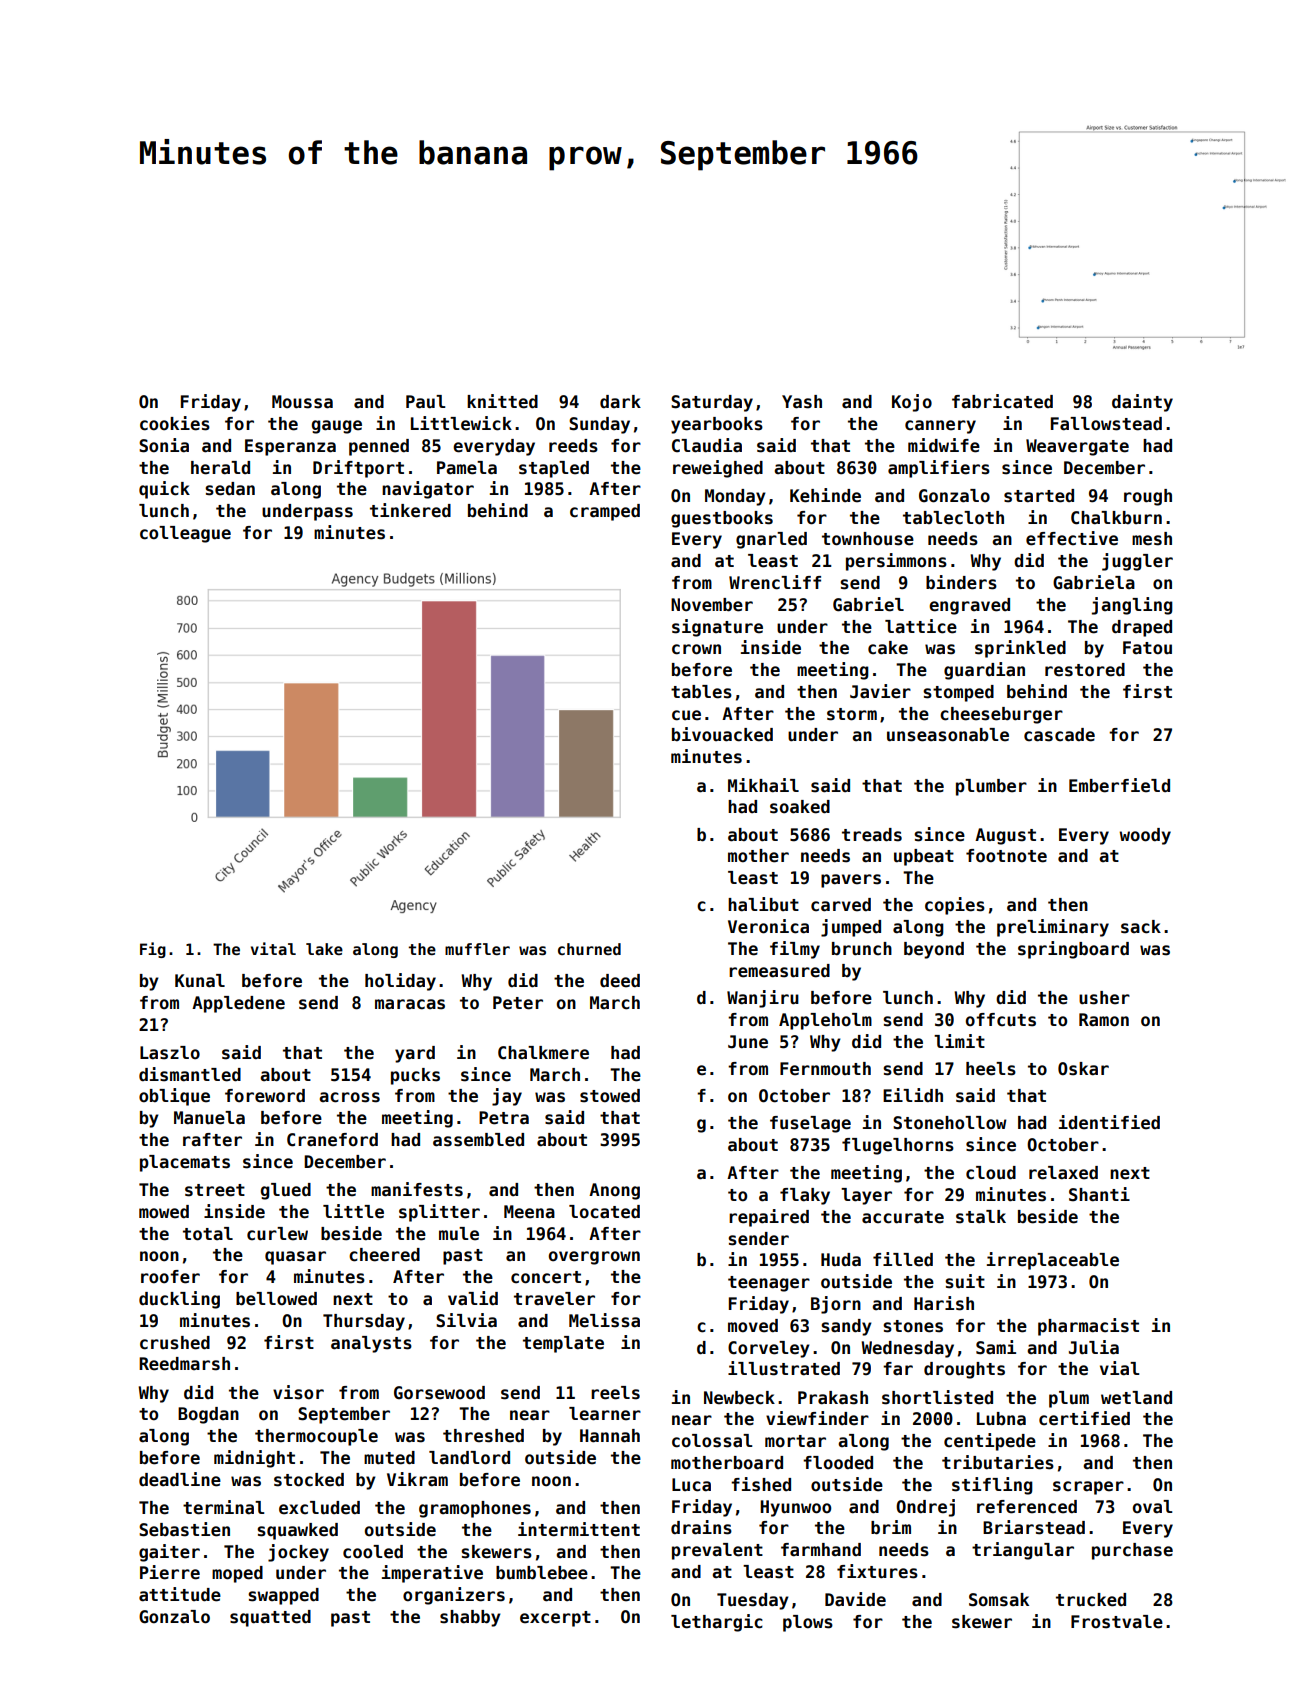 Image resolution: width=1312 pixels, height=1698 pixels. What do you see at coordinates (1145, 836) in the document?
I see `woody` at bounding box center [1145, 836].
